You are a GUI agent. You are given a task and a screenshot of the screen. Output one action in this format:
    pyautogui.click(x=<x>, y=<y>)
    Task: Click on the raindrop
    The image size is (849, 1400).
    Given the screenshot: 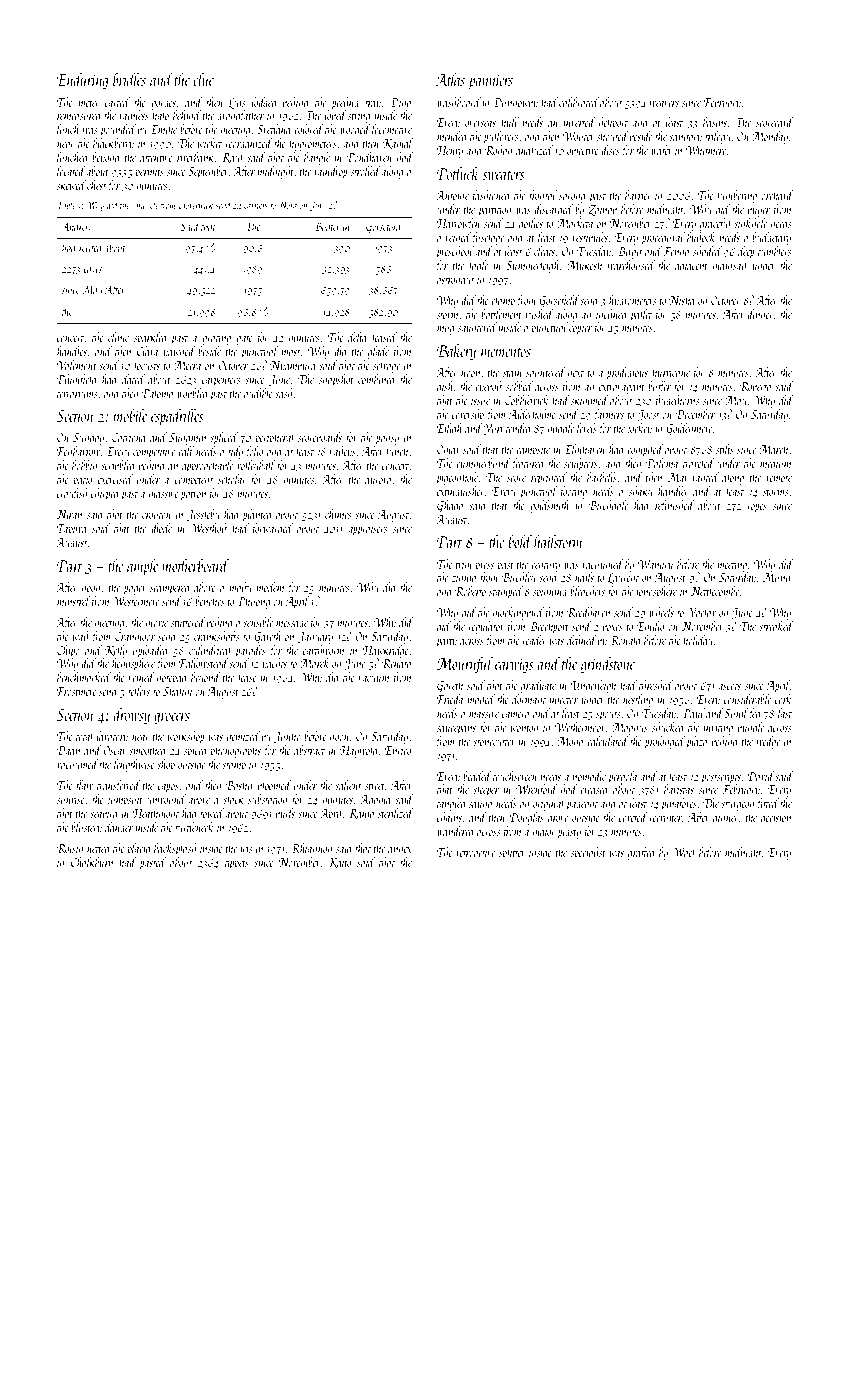 What is the action you would take?
    pyautogui.click(x=331, y=172)
